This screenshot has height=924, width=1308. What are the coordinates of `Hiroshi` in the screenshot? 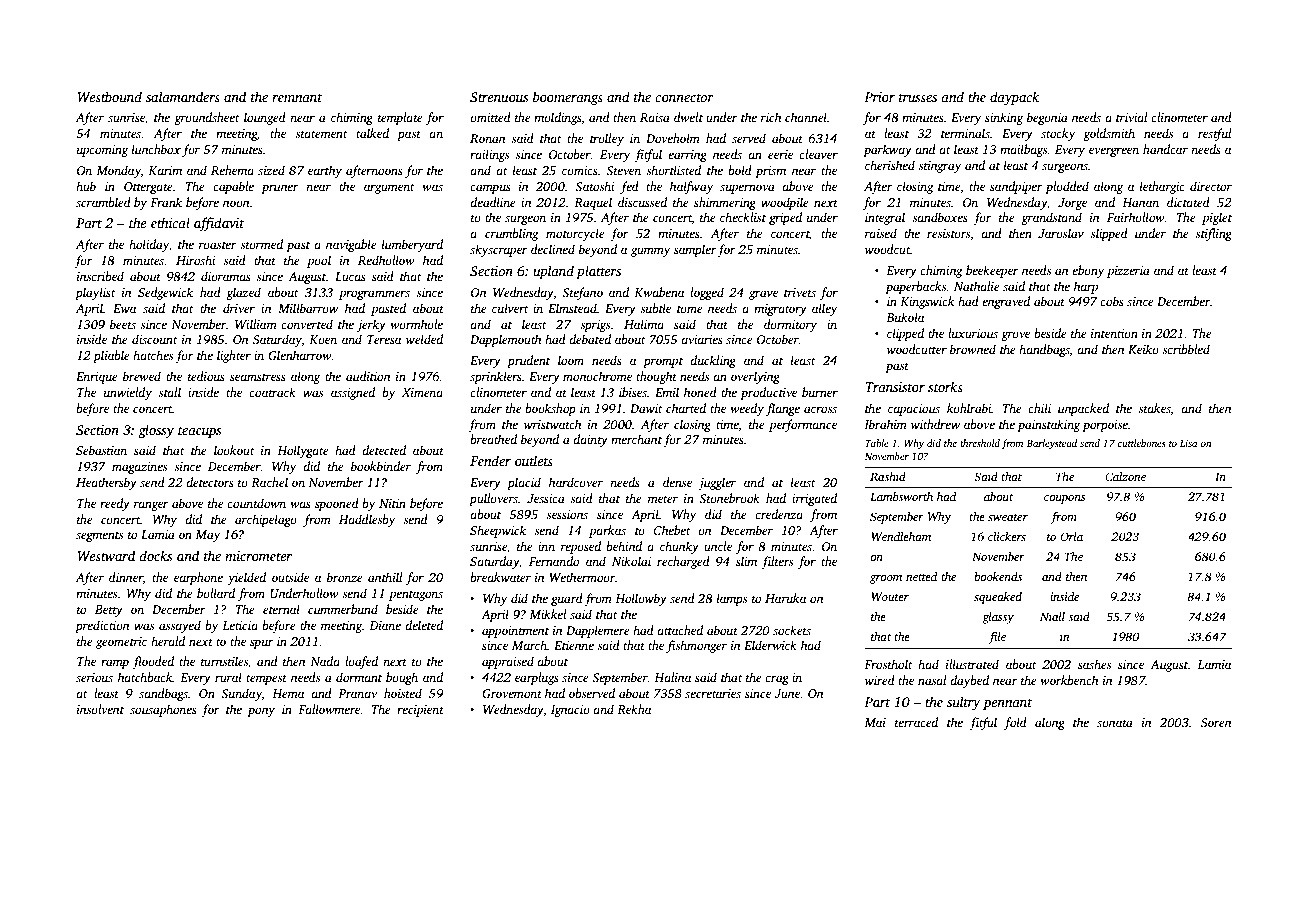 It's located at (196, 260).
